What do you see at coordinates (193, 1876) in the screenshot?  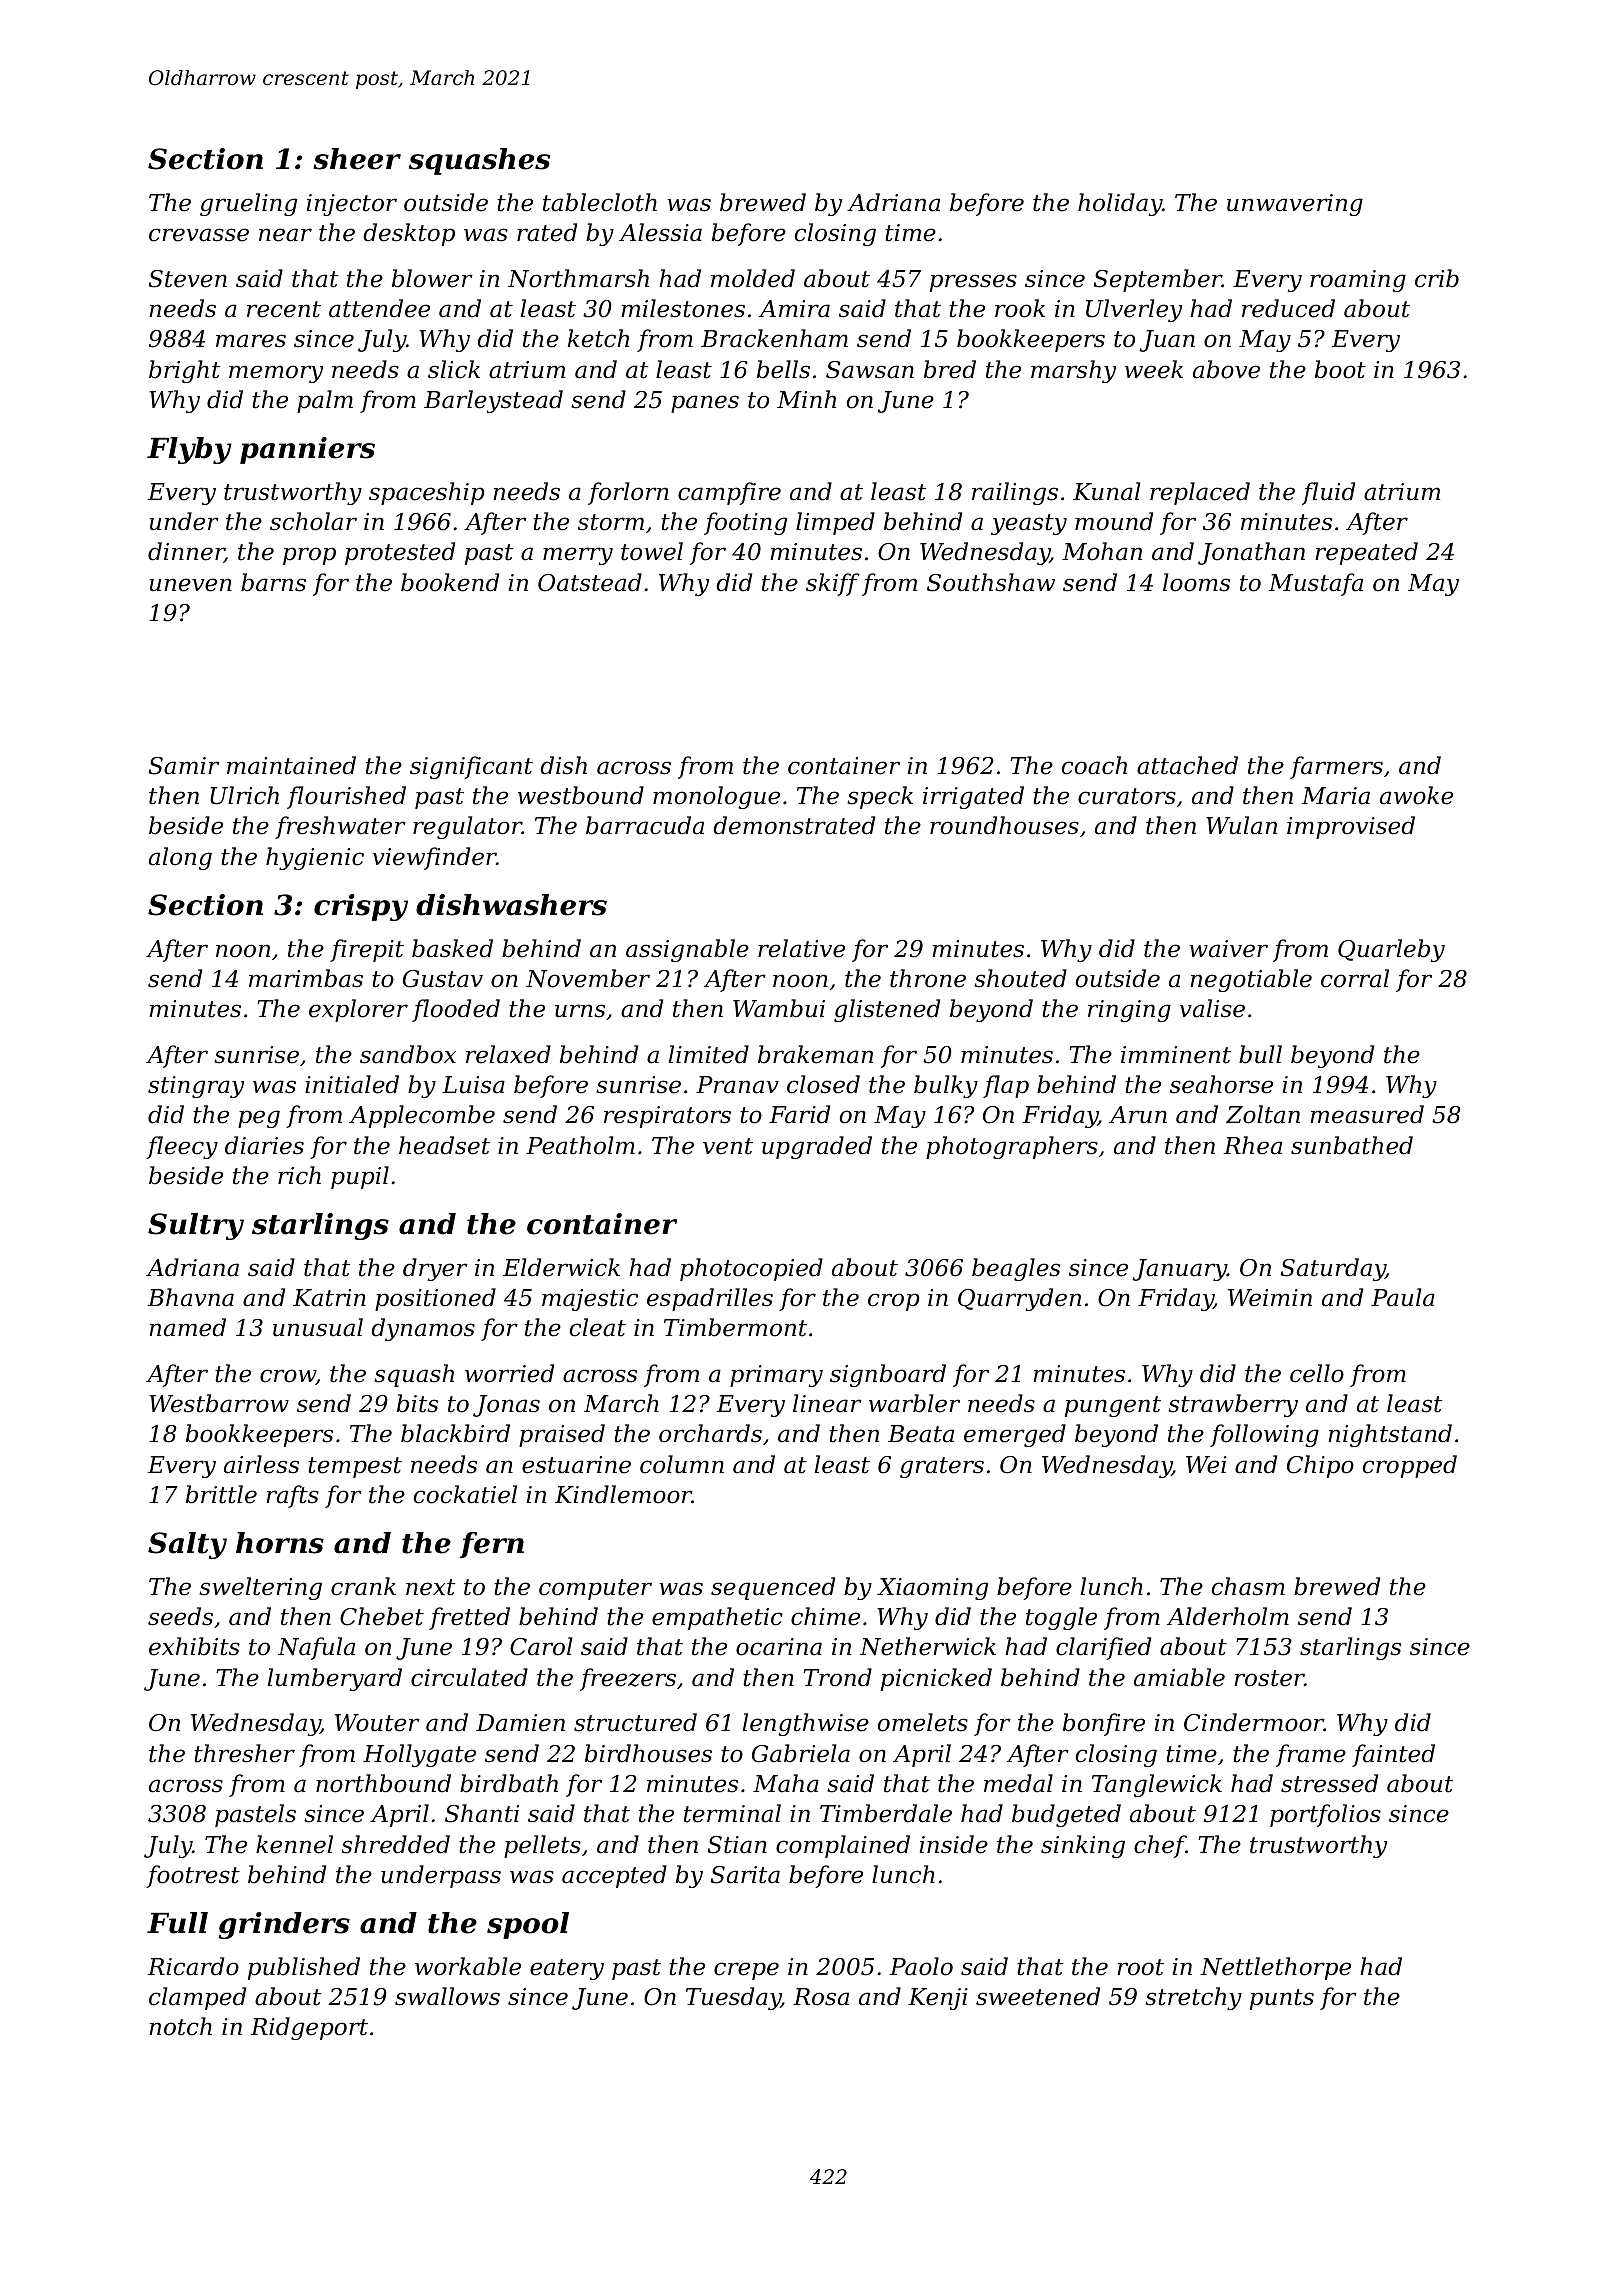 I see `footrest` at bounding box center [193, 1876].
